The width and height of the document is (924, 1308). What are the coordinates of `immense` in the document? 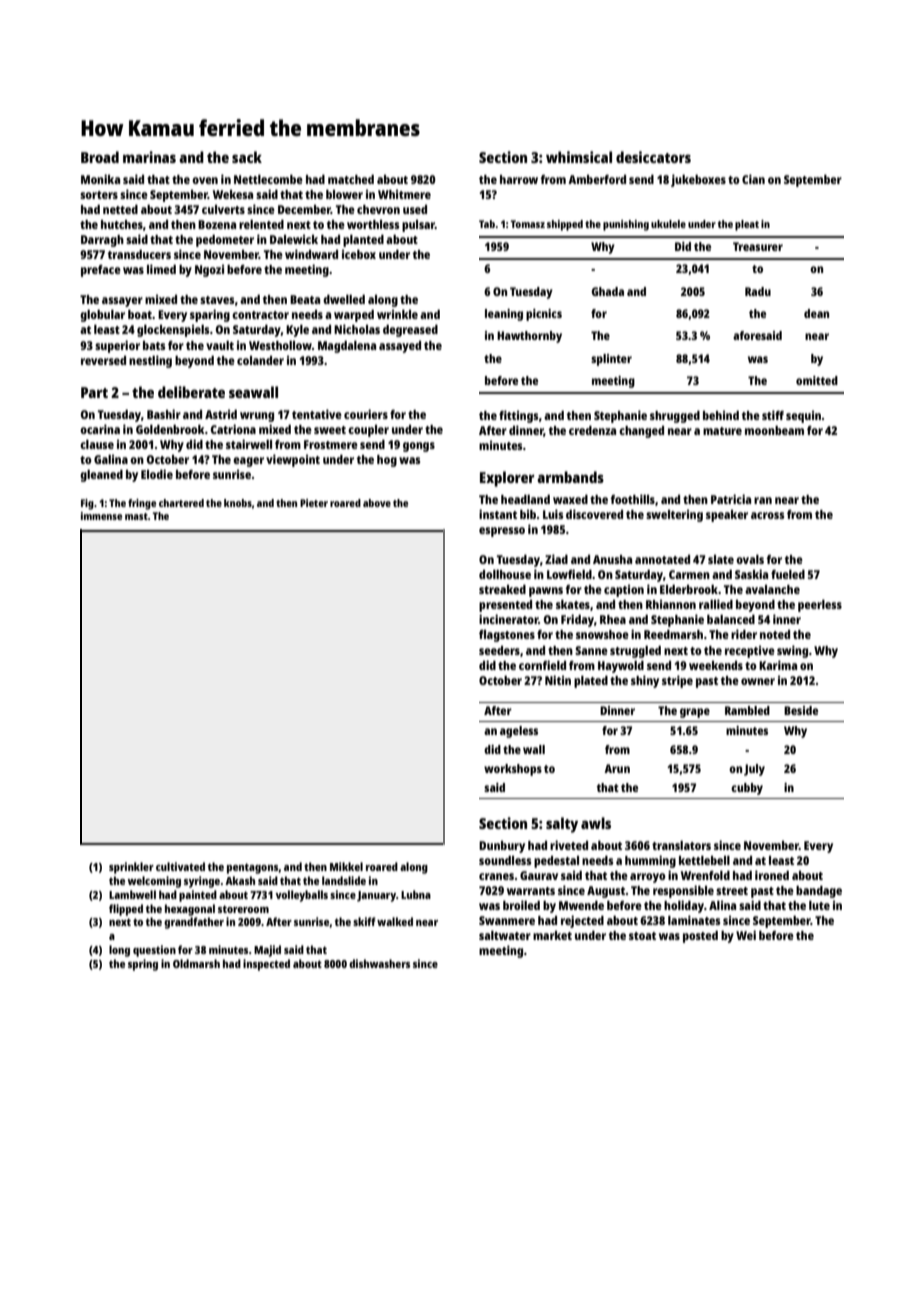 It's located at (101, 516).
